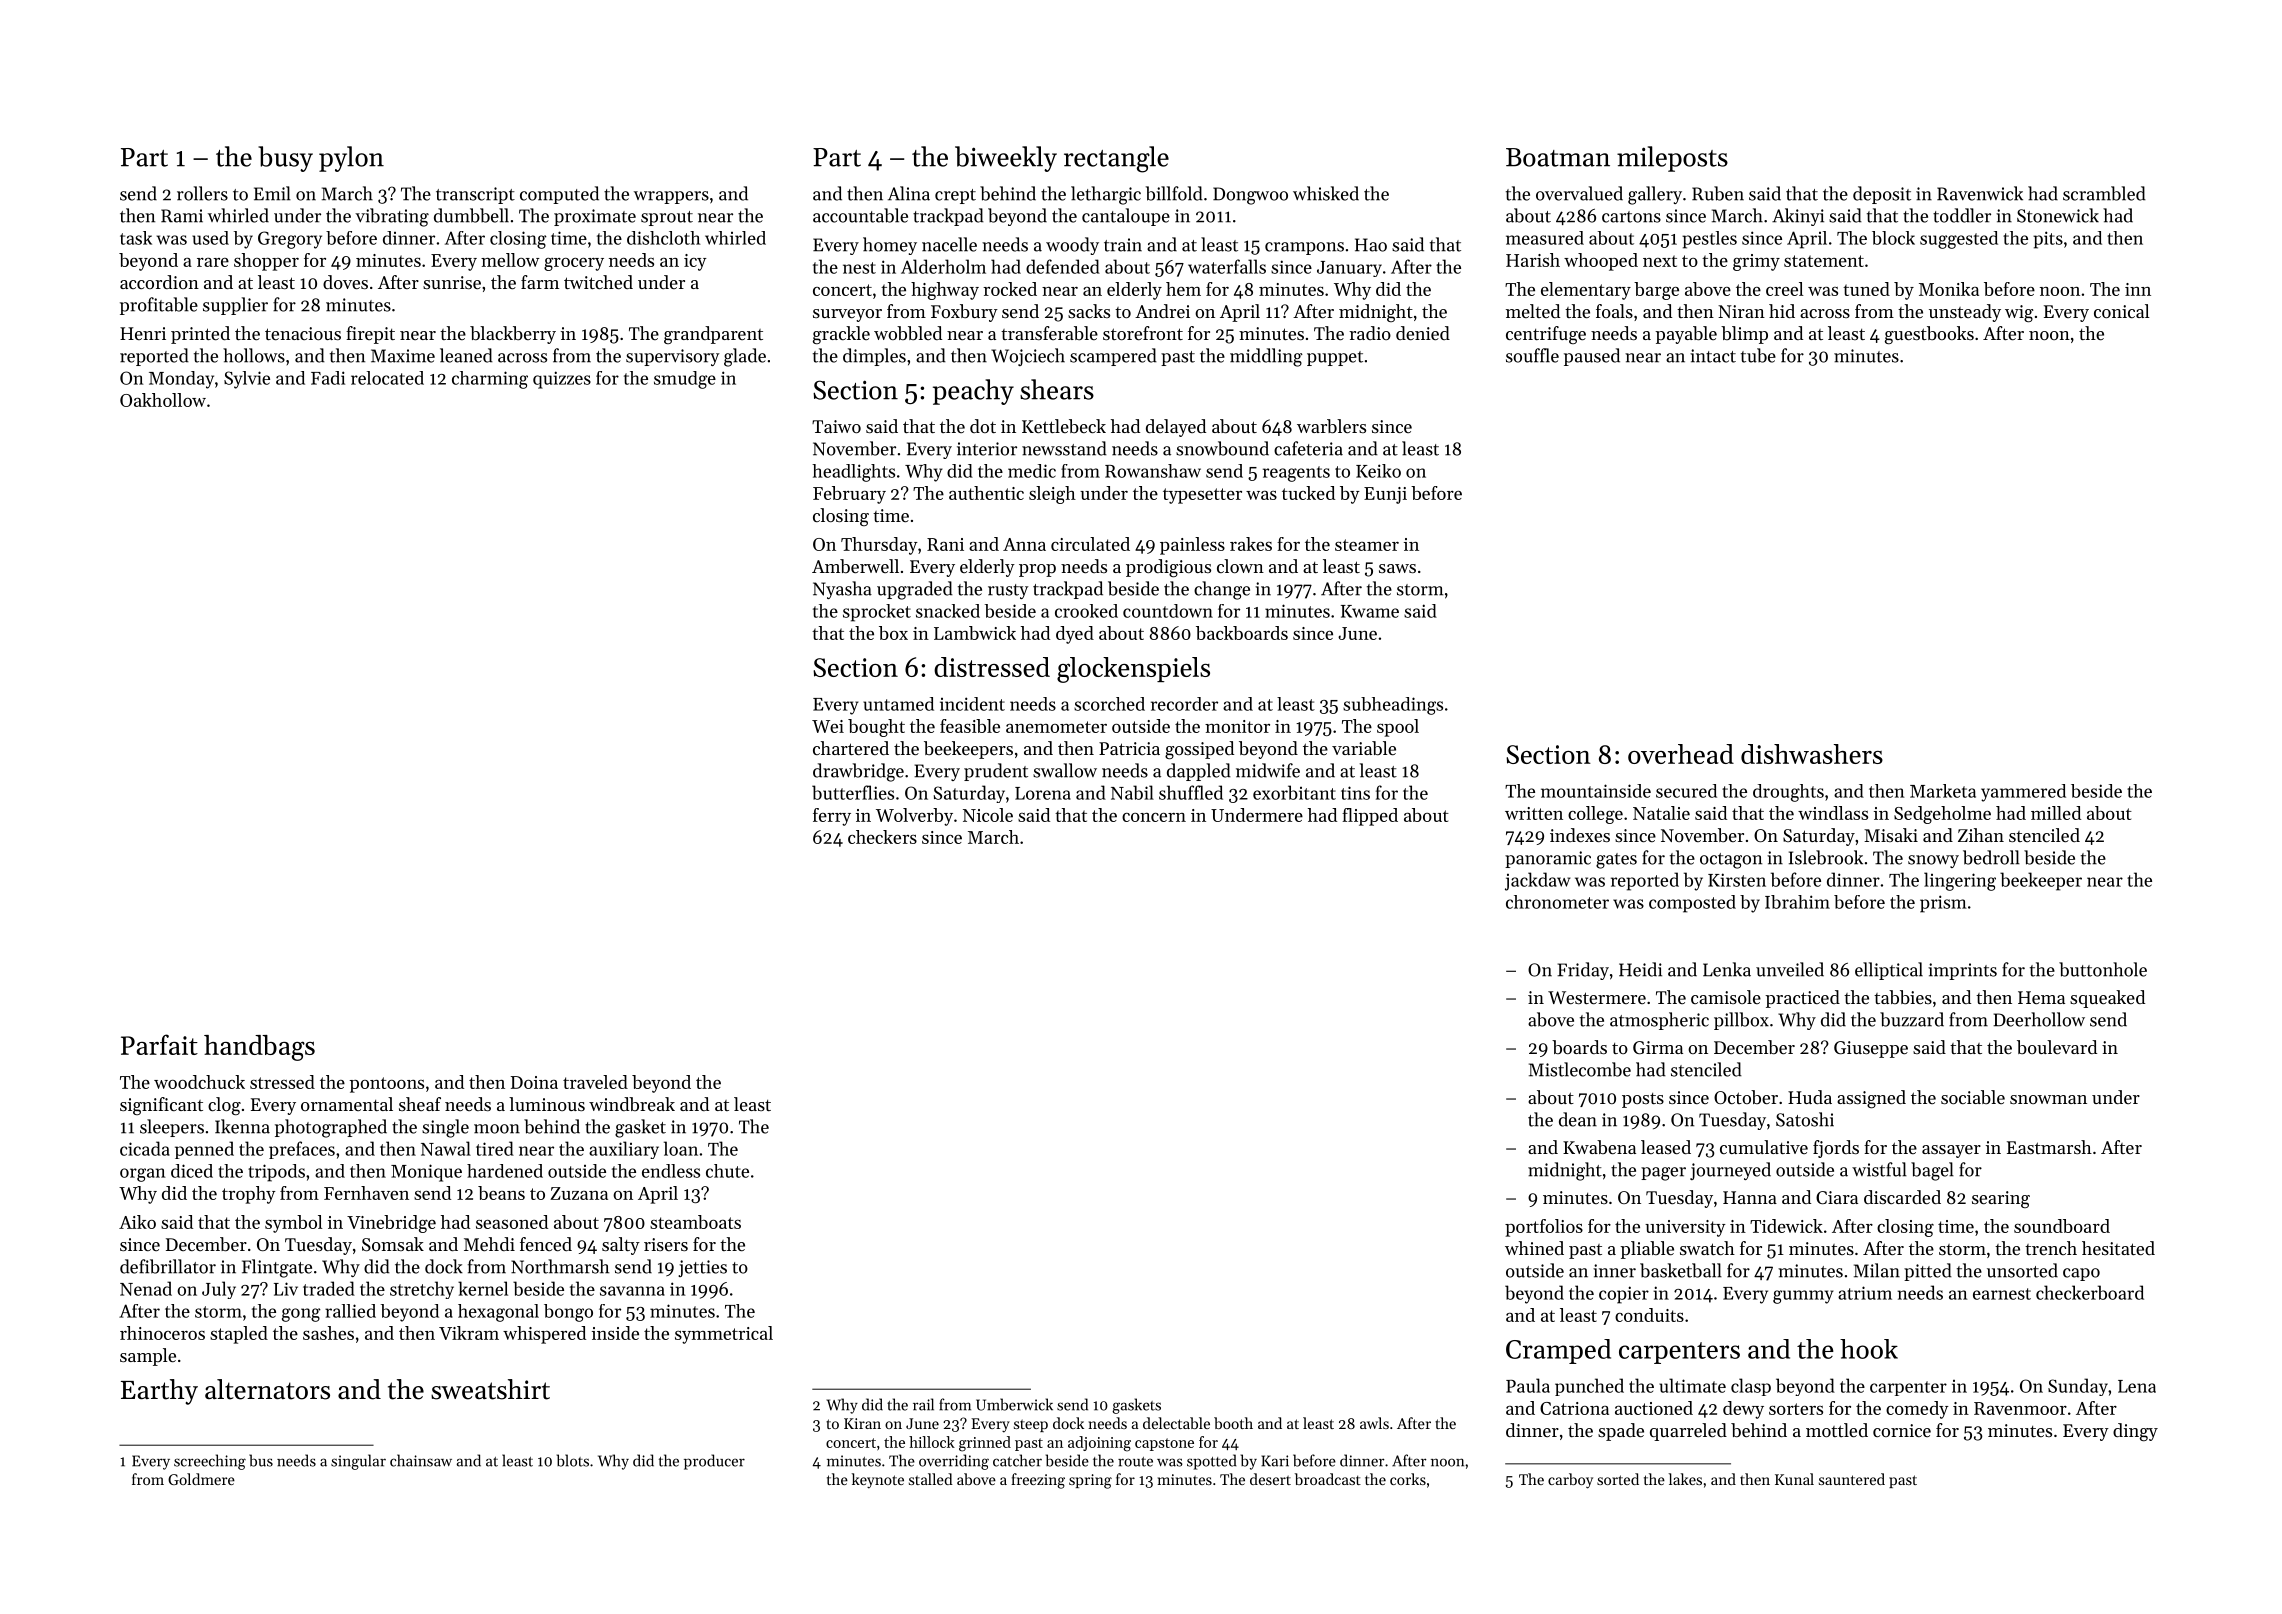 This page has width=2282, height=1614. I want to click on keynote, so click(878, 1481).
